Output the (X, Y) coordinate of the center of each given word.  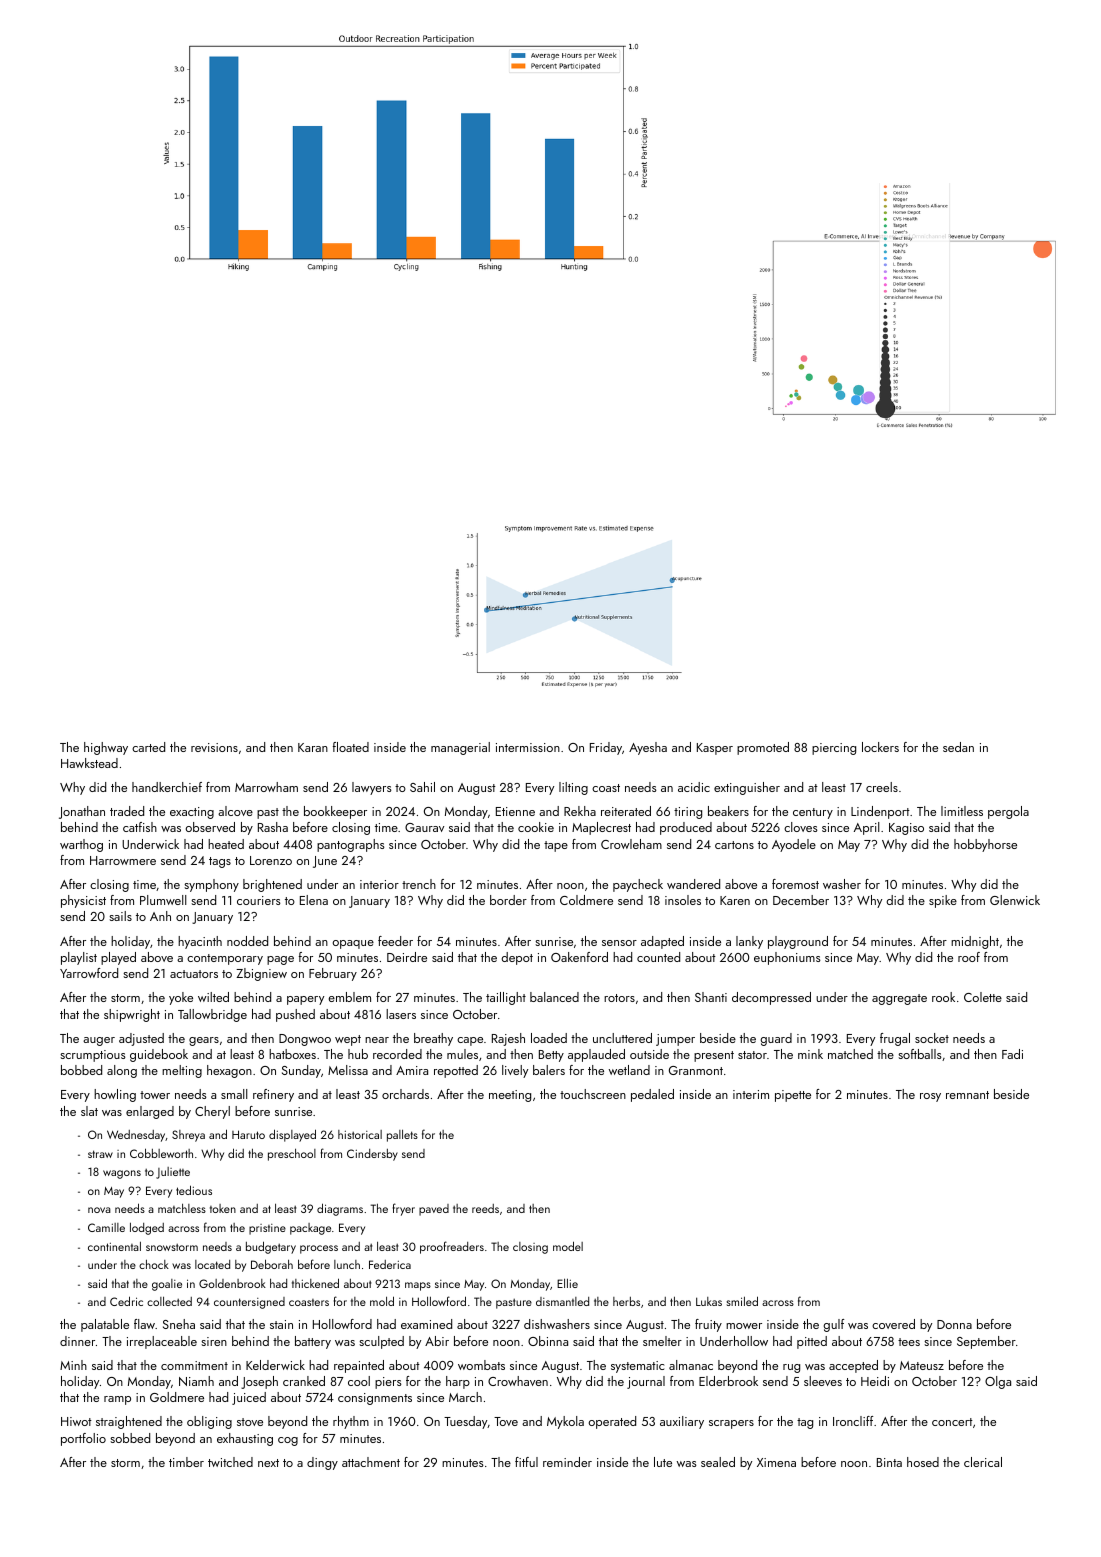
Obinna (548, 1341)
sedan (958, 747)
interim (751, 1094)
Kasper (715, 749)
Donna (954, 1324)
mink (810, 1054)
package (310, 1229)
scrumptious (93, 1056)
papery (305, 1000)
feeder (395, 941)
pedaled (652, 1095)
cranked (304, 1381)
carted (148, 747)
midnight (975, 942)
